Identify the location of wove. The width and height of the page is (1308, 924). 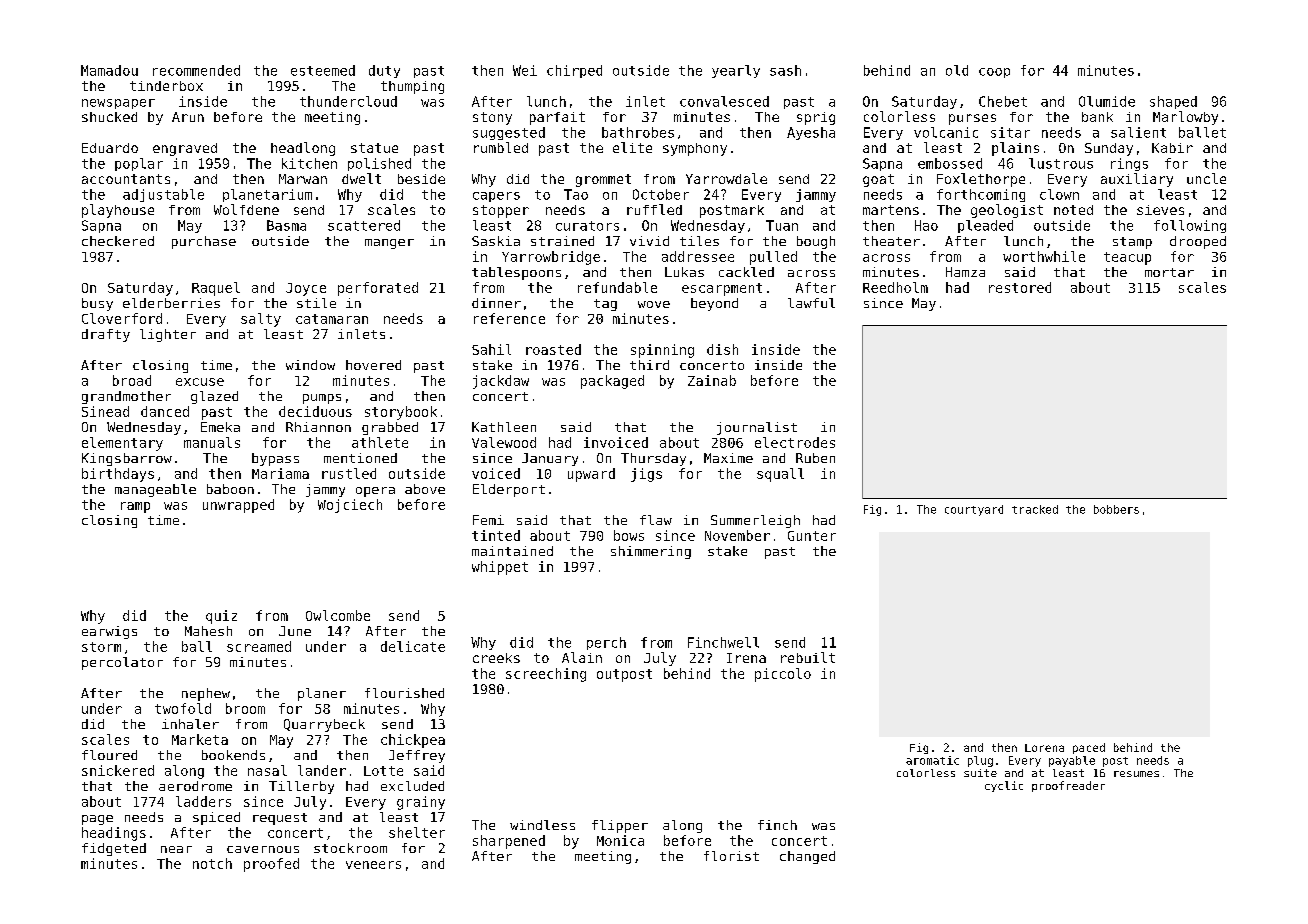
(654, 304).
